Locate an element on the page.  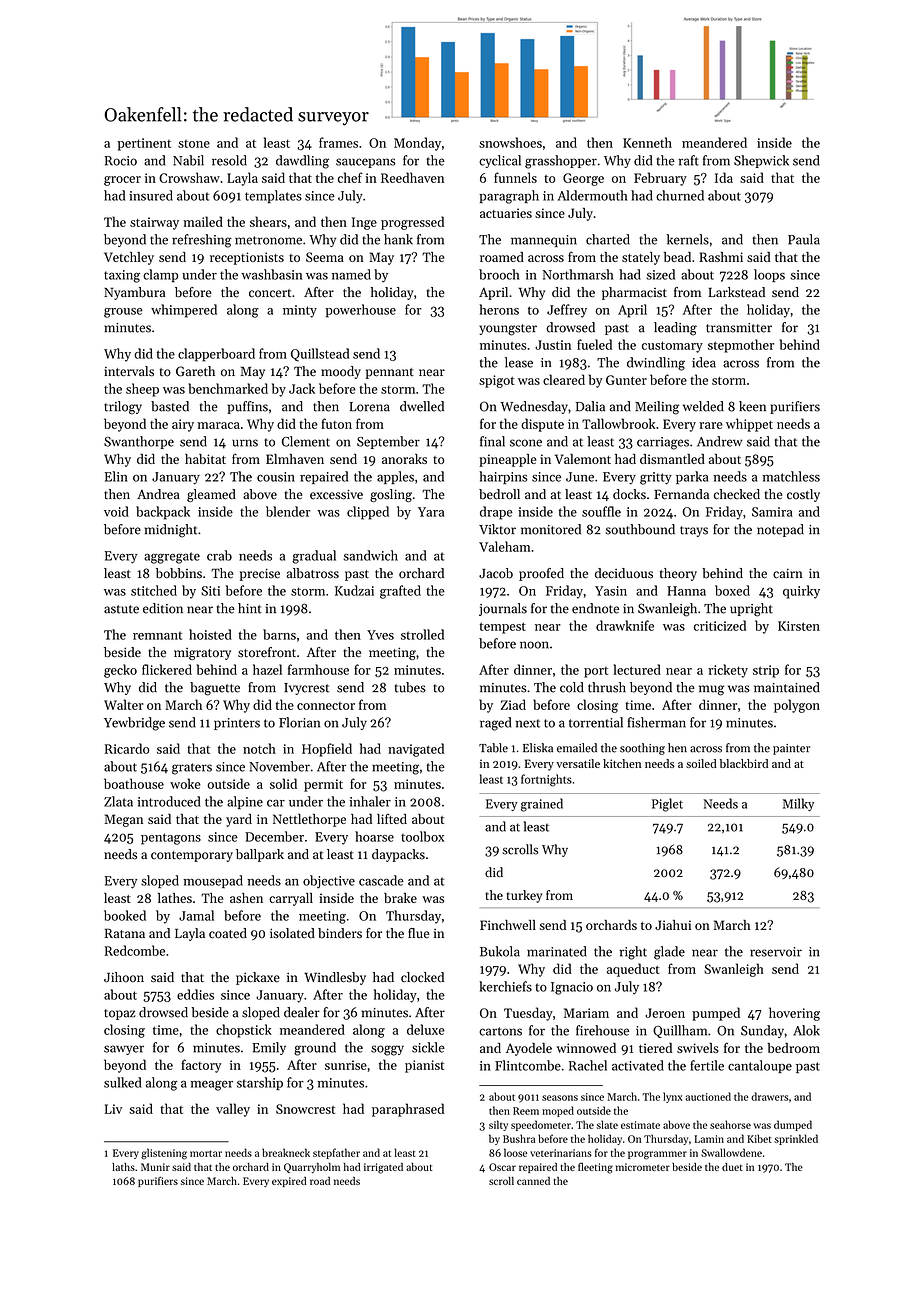
Milky is located at coordinates (798, 804).
